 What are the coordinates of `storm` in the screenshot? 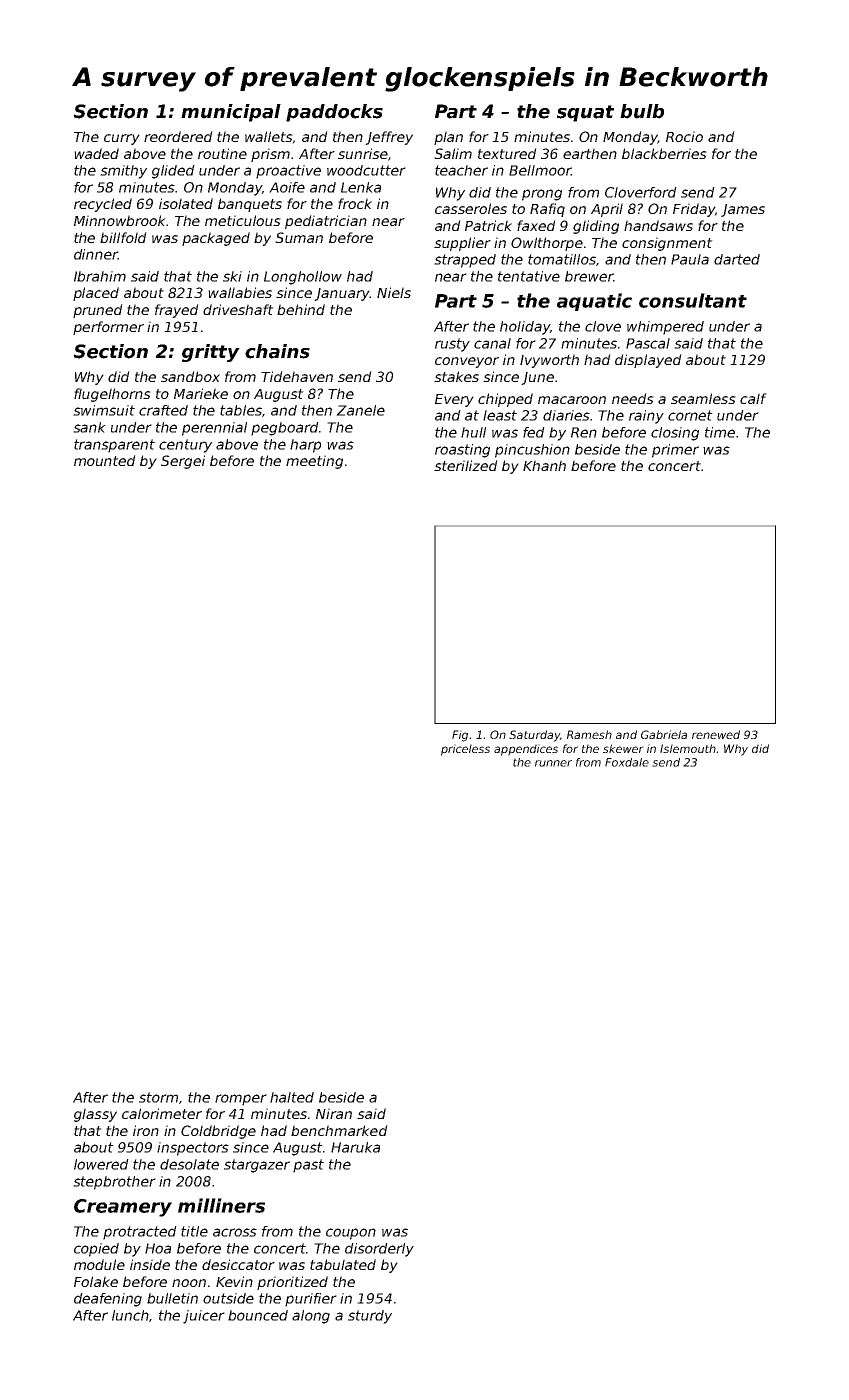 It's located at (158, 1097).
